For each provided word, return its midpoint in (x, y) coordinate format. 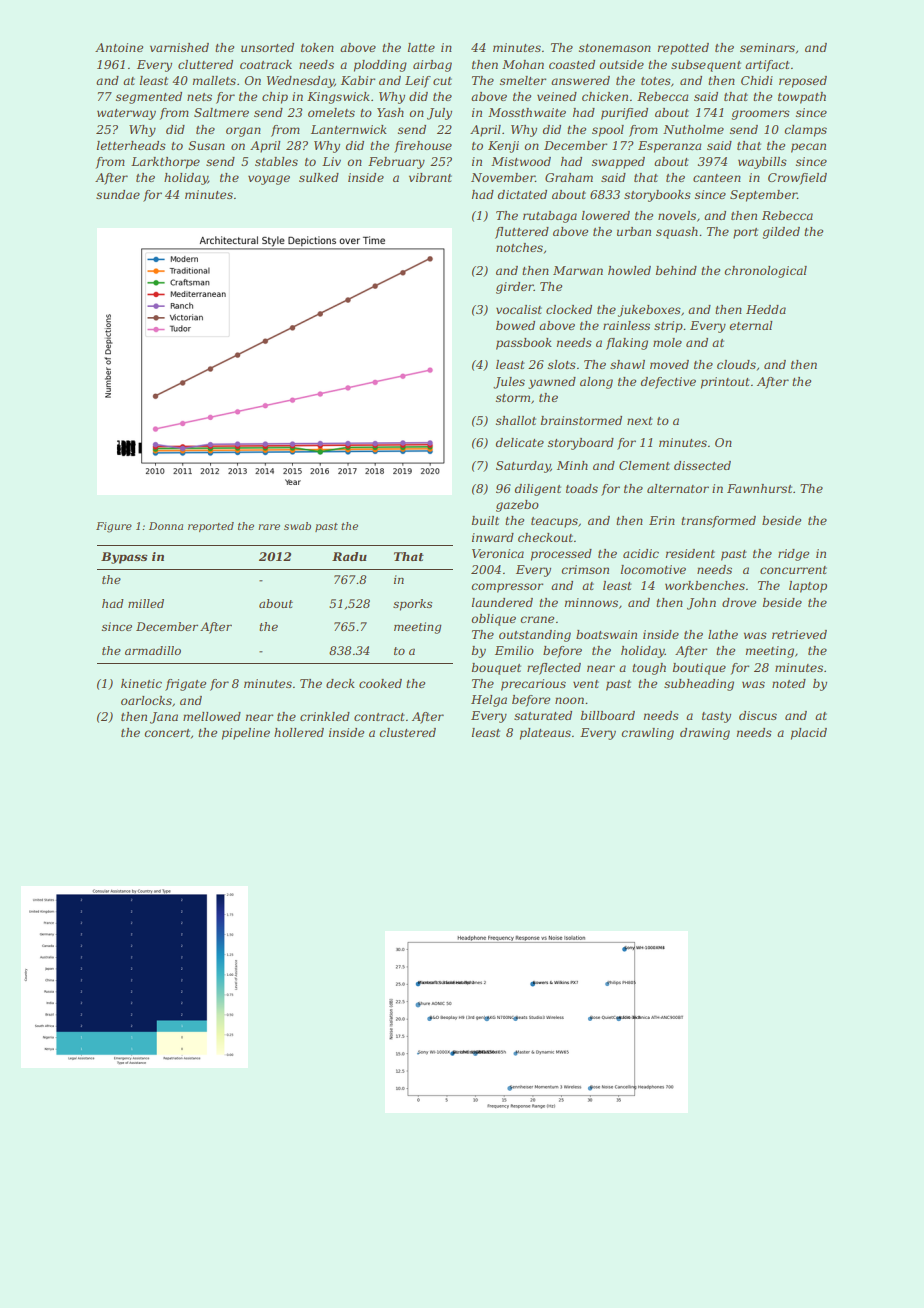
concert (167, 733)
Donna (166, 526)
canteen (717, 178)
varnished (179, 47)
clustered (407, 732)
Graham (569, 177)
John (701, 604)
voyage (269, 180)
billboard (608, 715)
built (485, 520)
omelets (331, 112)
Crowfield (797, 179)
